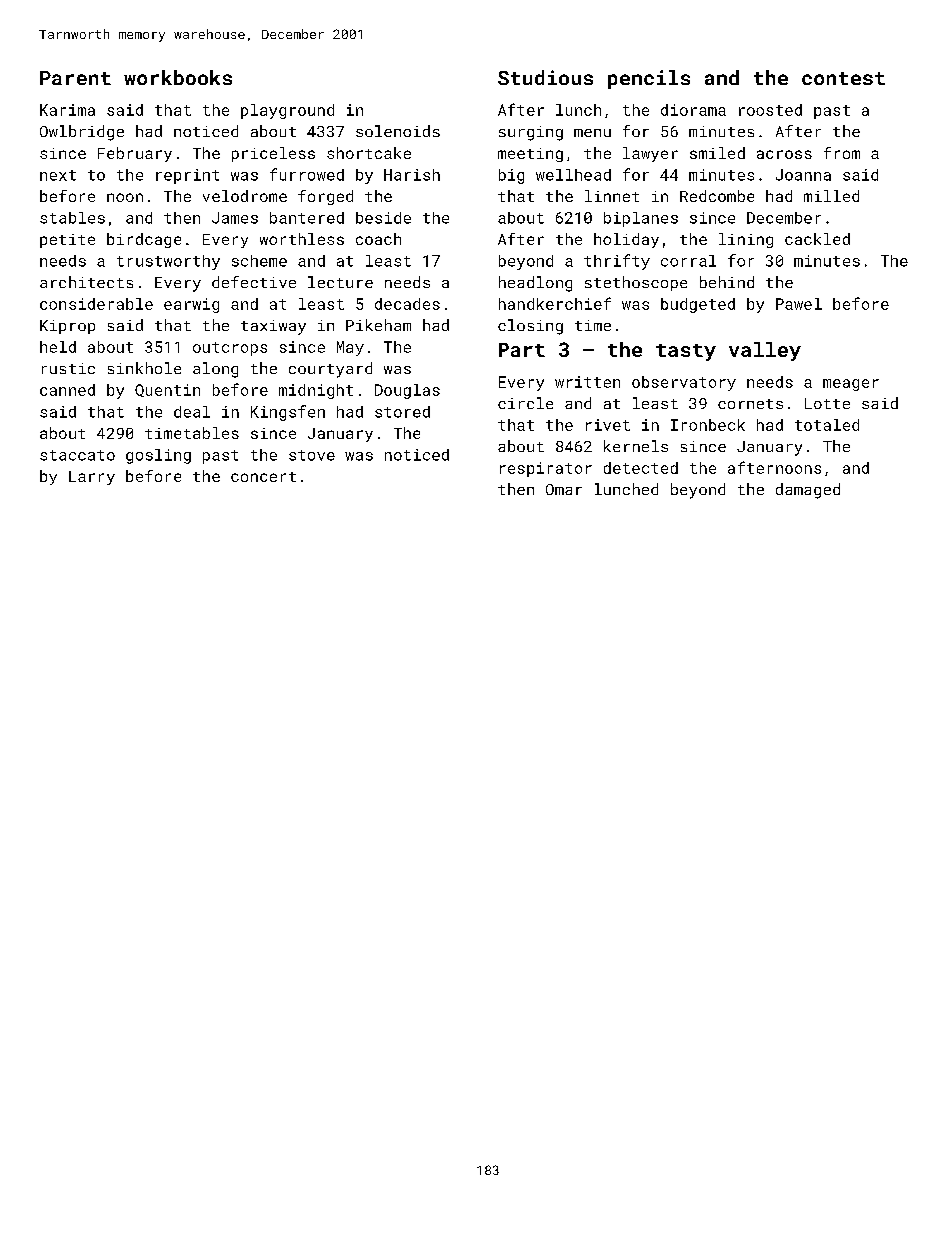 This screenshot has height=1233, width=952. Describe the element at coordinates (545, 77) in the screenshot. I see `Studious` at that location.
